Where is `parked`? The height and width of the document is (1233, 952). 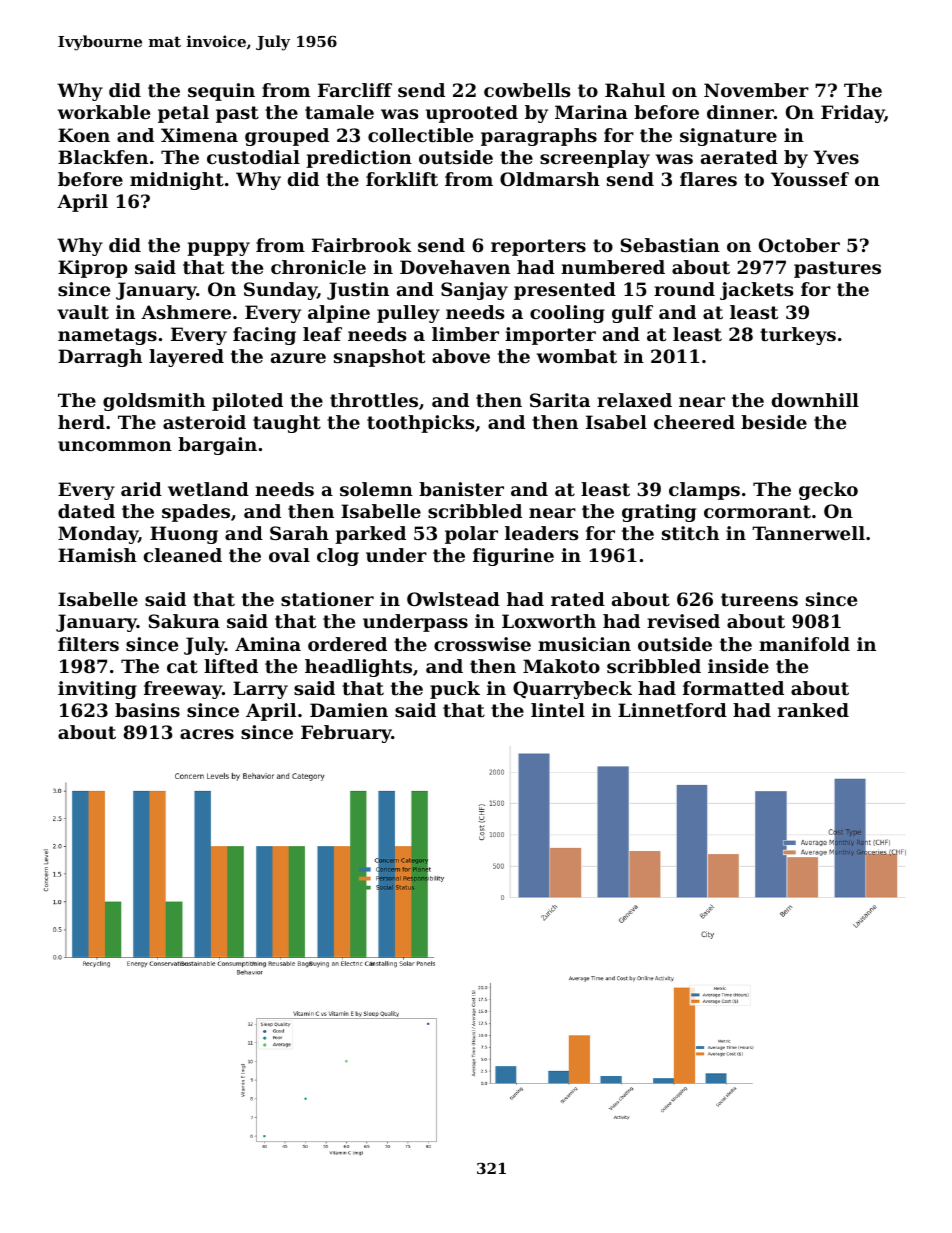
parked is located at coordinates (370, 535).
